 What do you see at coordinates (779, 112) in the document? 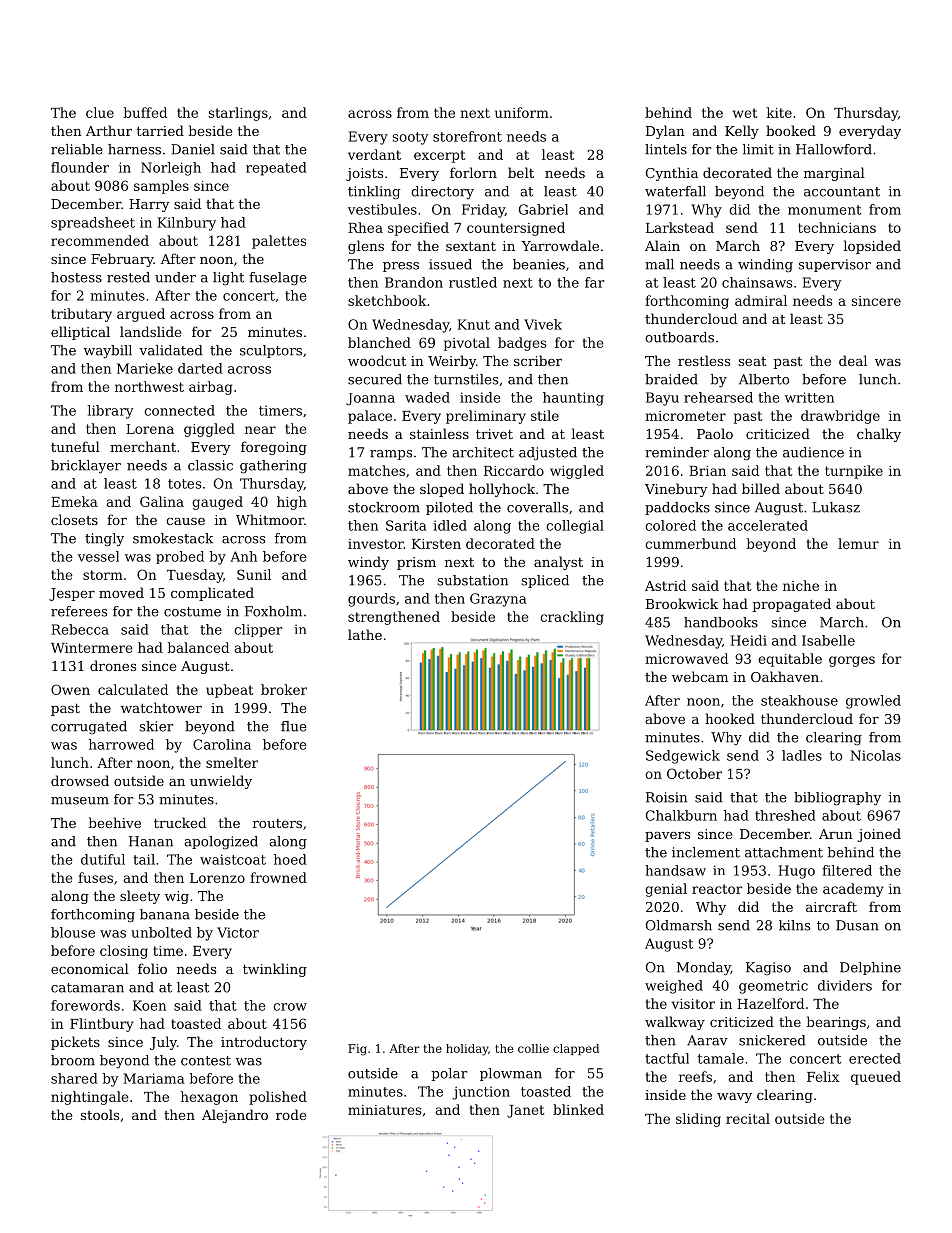
I see `kite` at bounding box center [779, 112].
